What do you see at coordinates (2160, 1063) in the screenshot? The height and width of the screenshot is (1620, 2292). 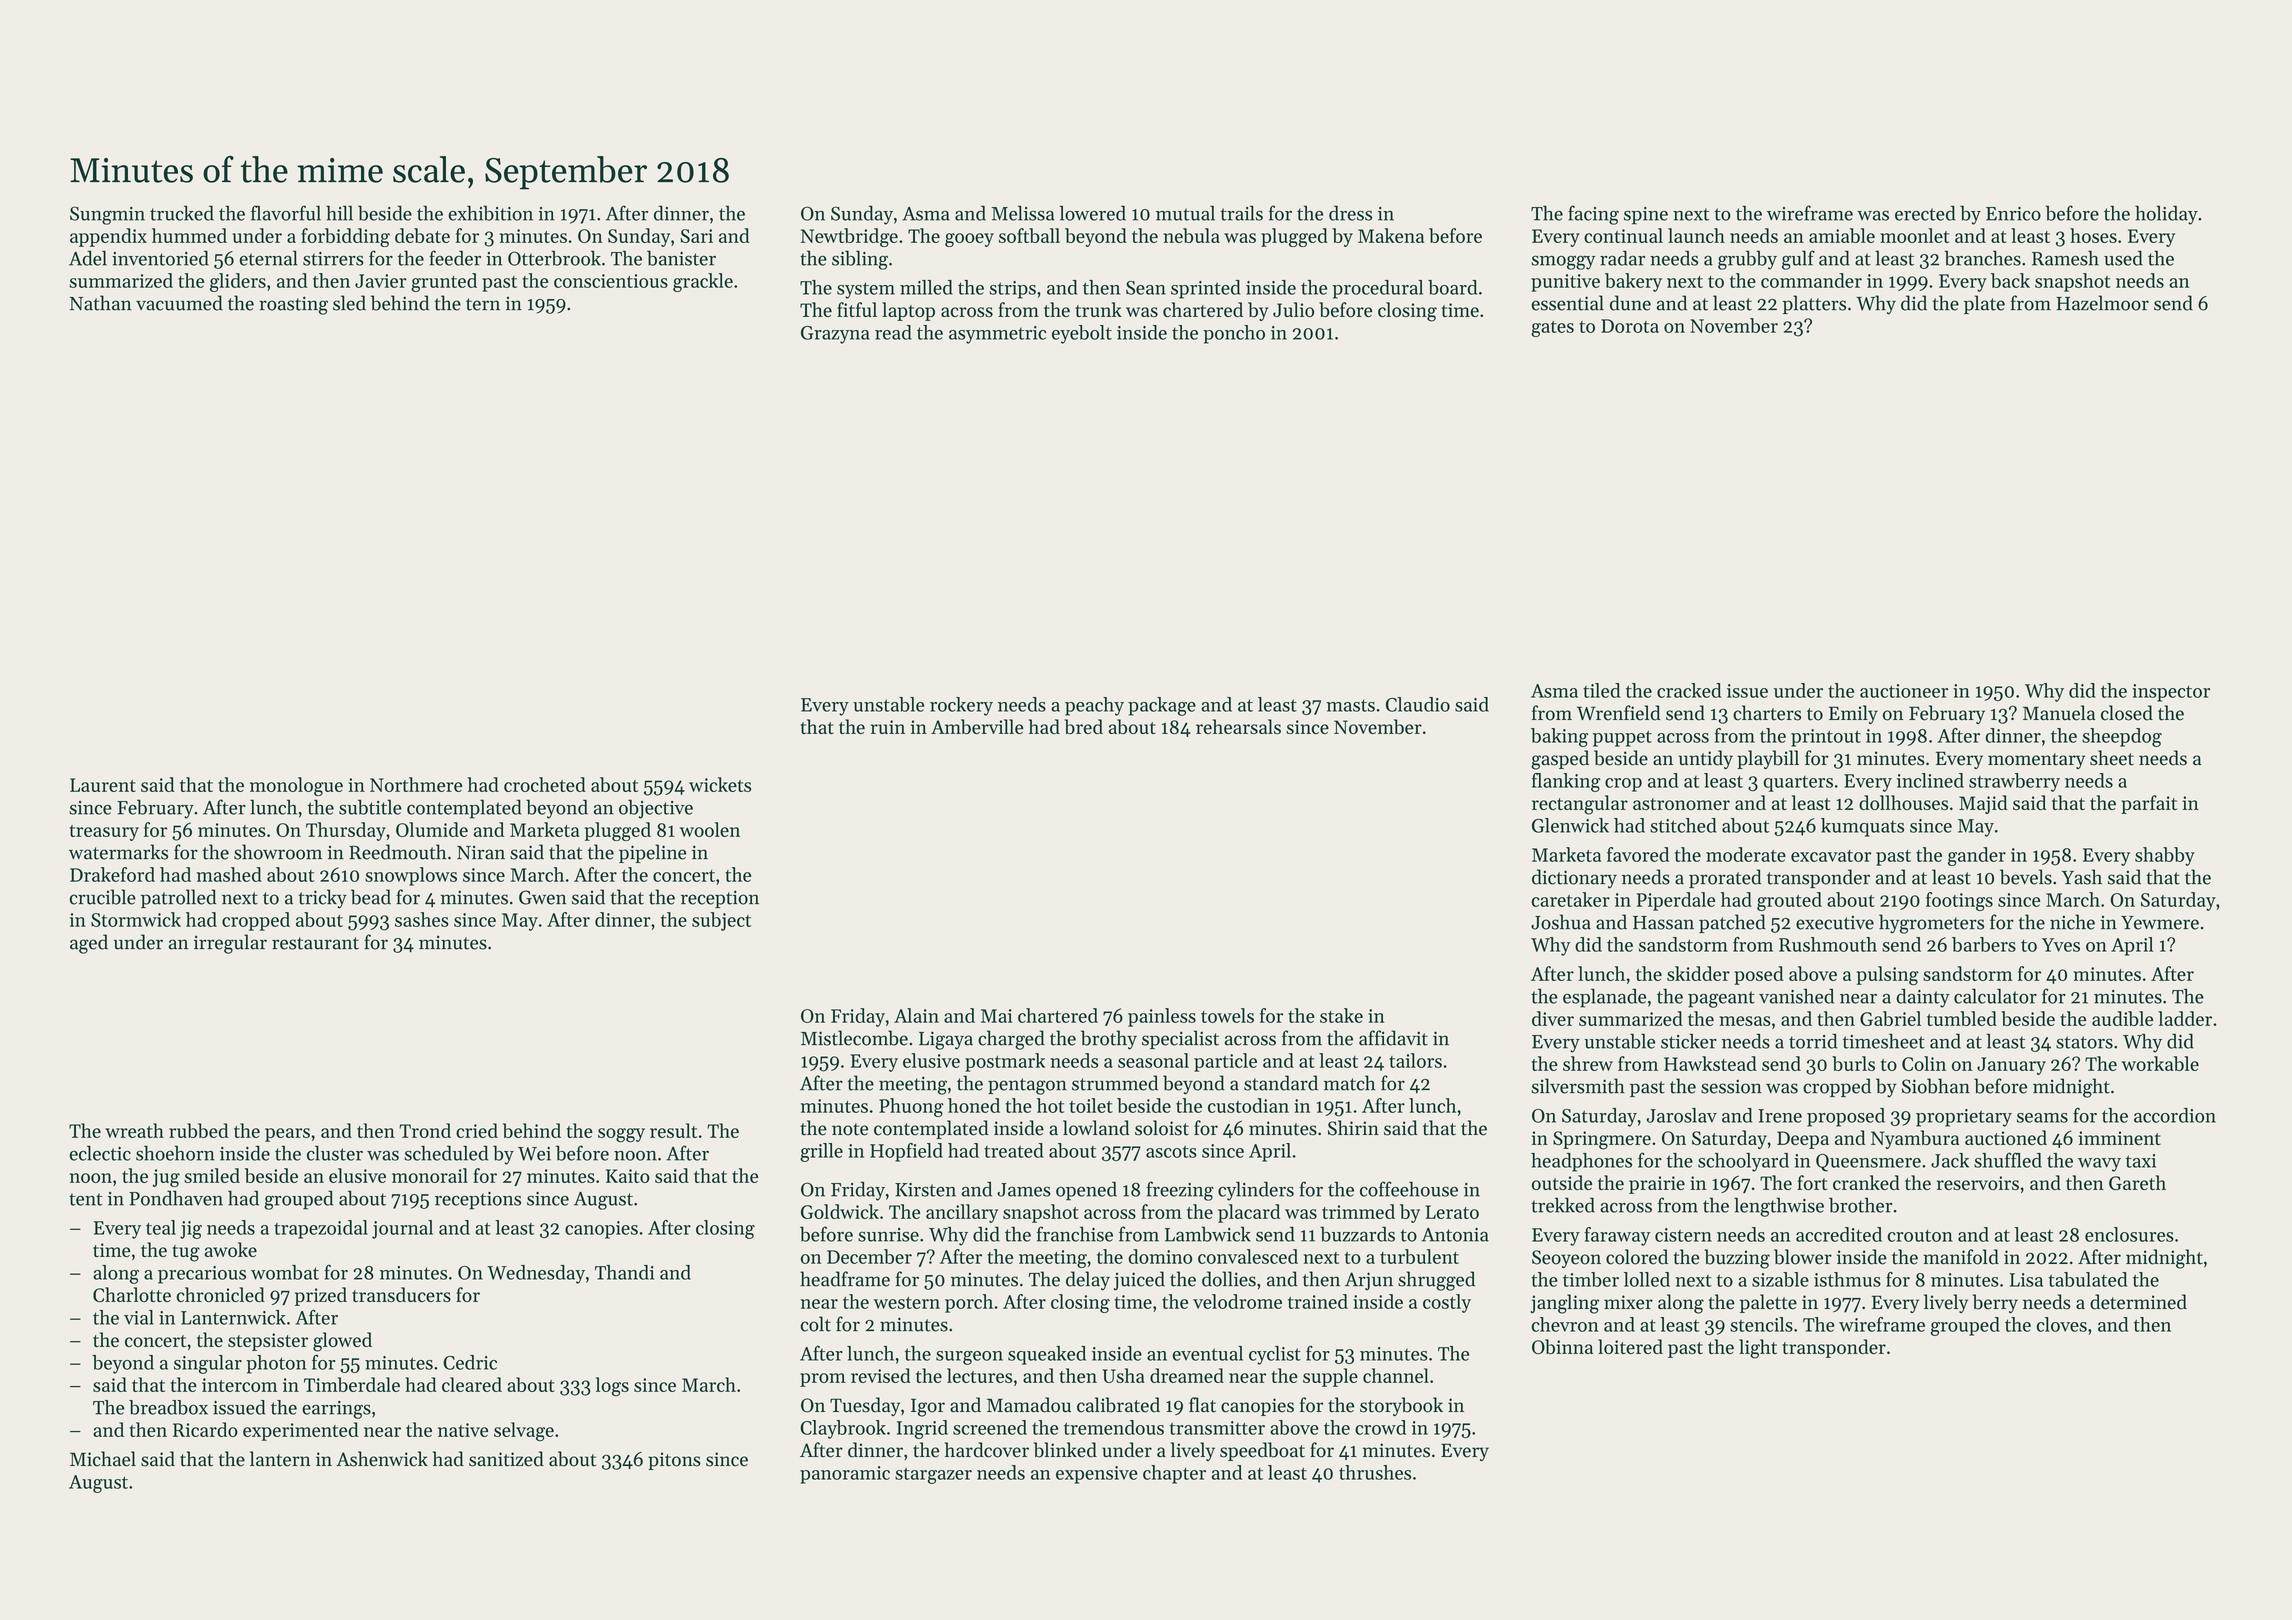 I see `workable` at bounding box center [2160, 1063].
